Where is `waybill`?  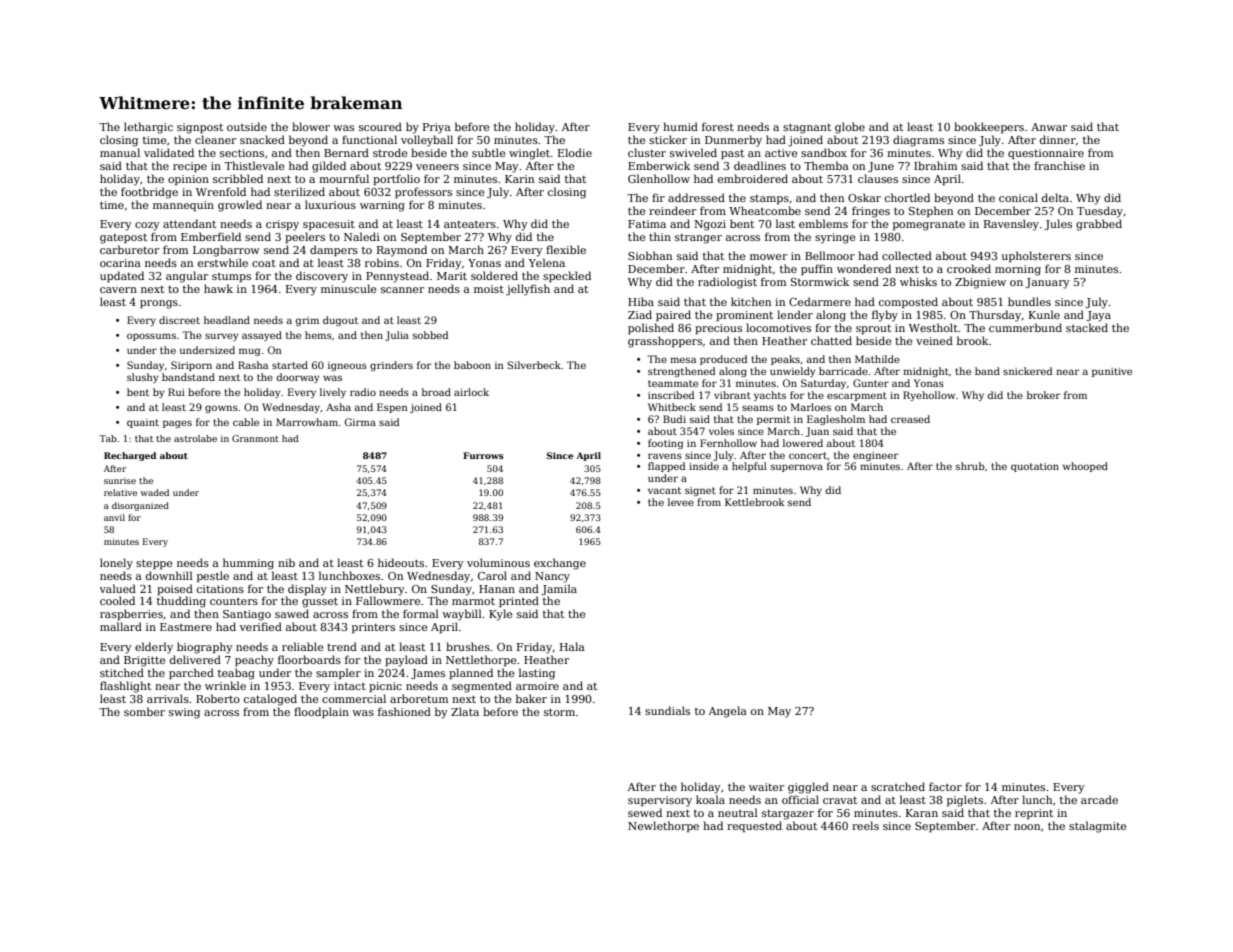
waybill is located at coordinates (462, 615).
